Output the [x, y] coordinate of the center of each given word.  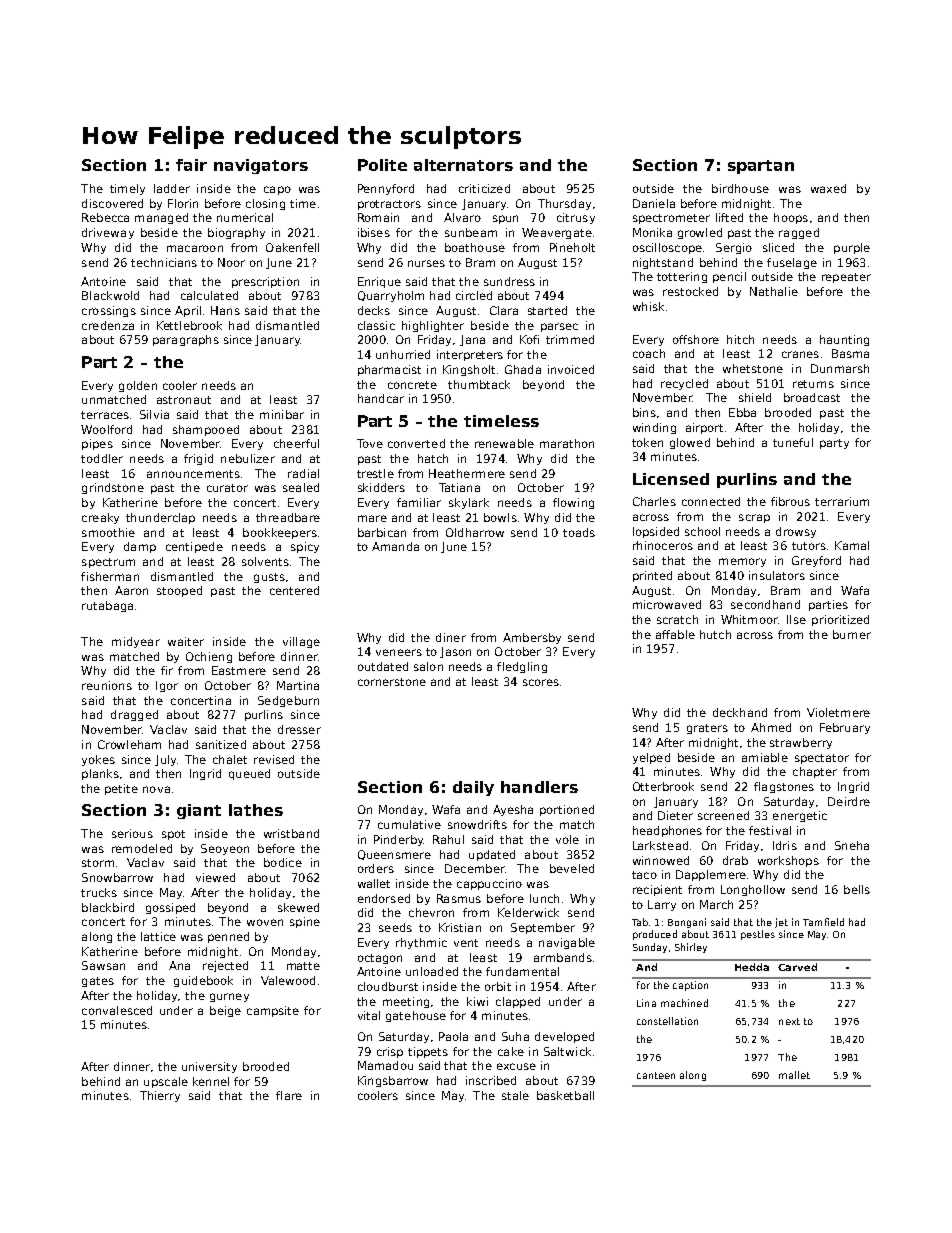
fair [191, 165]
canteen [656, 1075]
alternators [463, 165]
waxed [828, 188]
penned [228, 937]
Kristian [460, 927]
